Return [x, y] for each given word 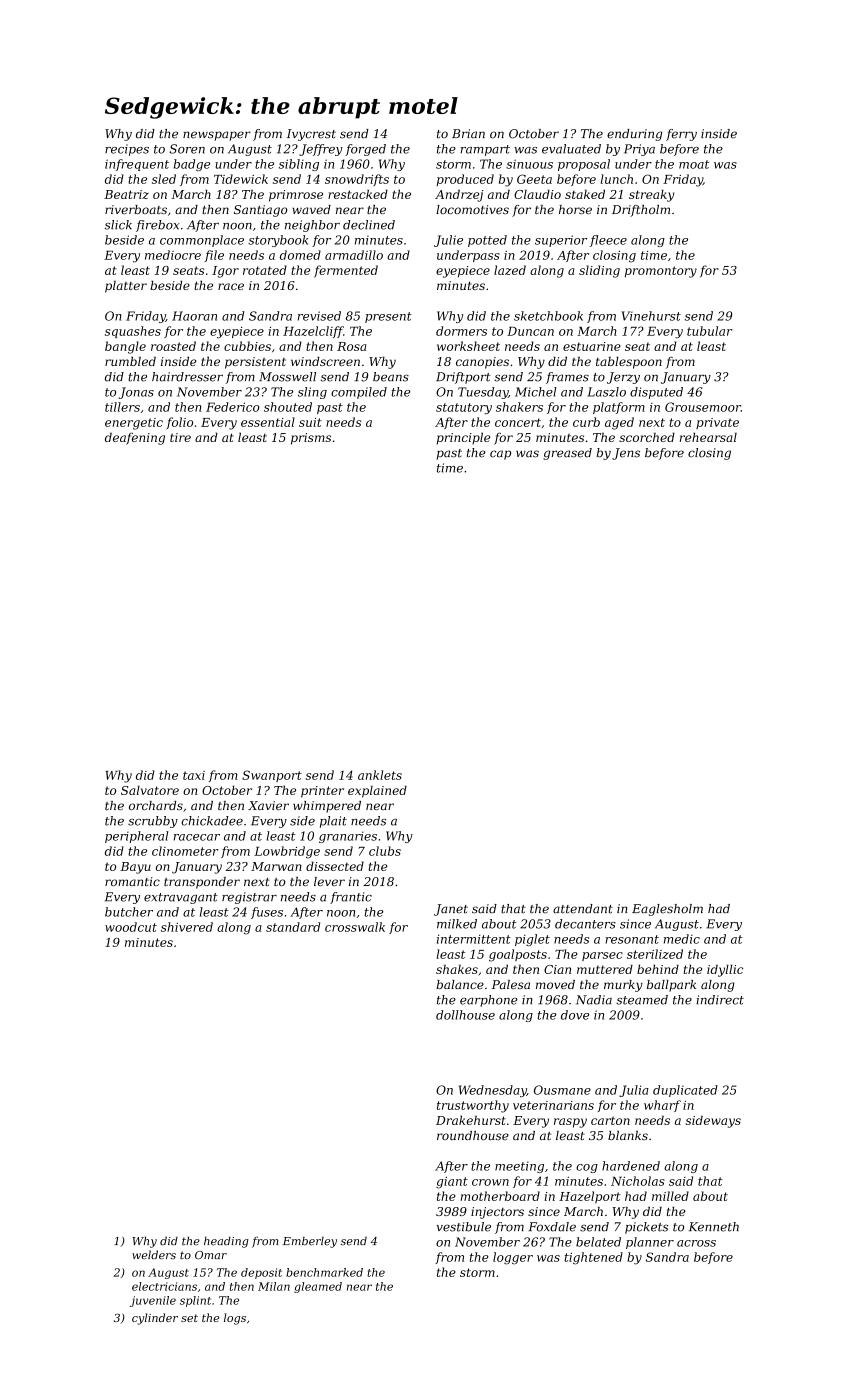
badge [192, 165]
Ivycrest [311, 135]
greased [567, 454]
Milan [274, 1286]
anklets [380, 775]
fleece [608, 241]
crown [490, 1182]
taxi [194, 775]
